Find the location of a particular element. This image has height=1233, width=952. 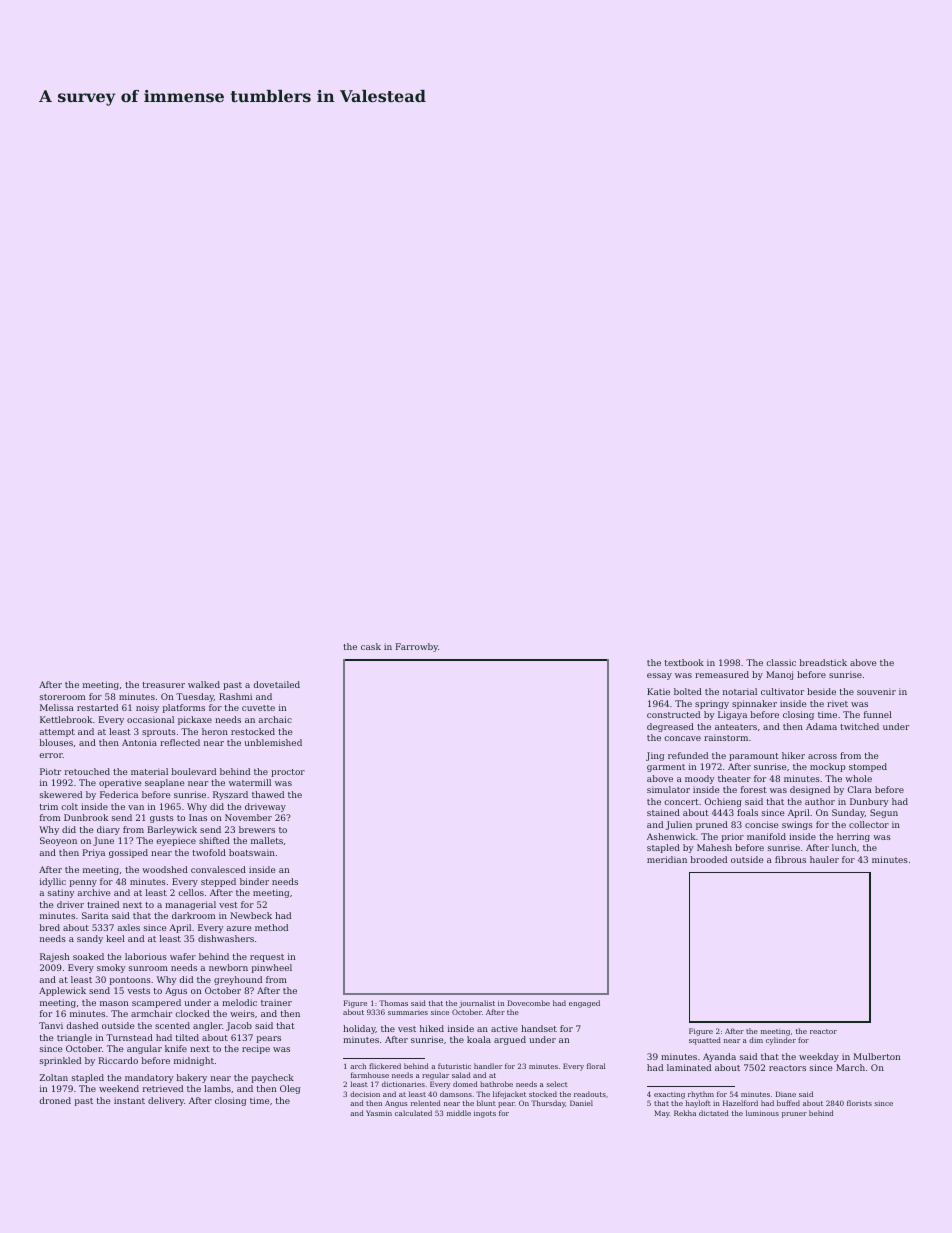

trim is located at coordinates (49, 806).
